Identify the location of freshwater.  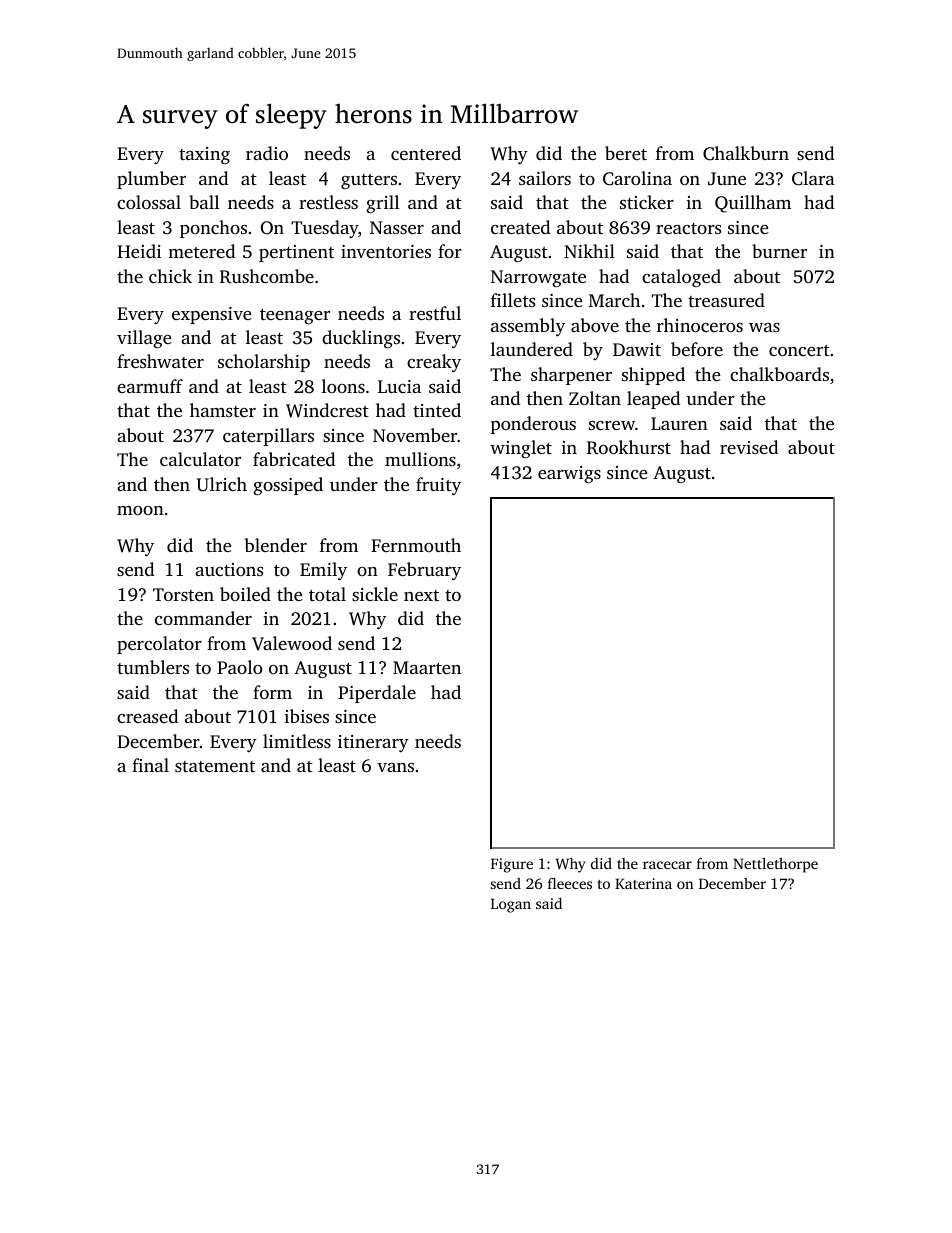
(160, 361).
